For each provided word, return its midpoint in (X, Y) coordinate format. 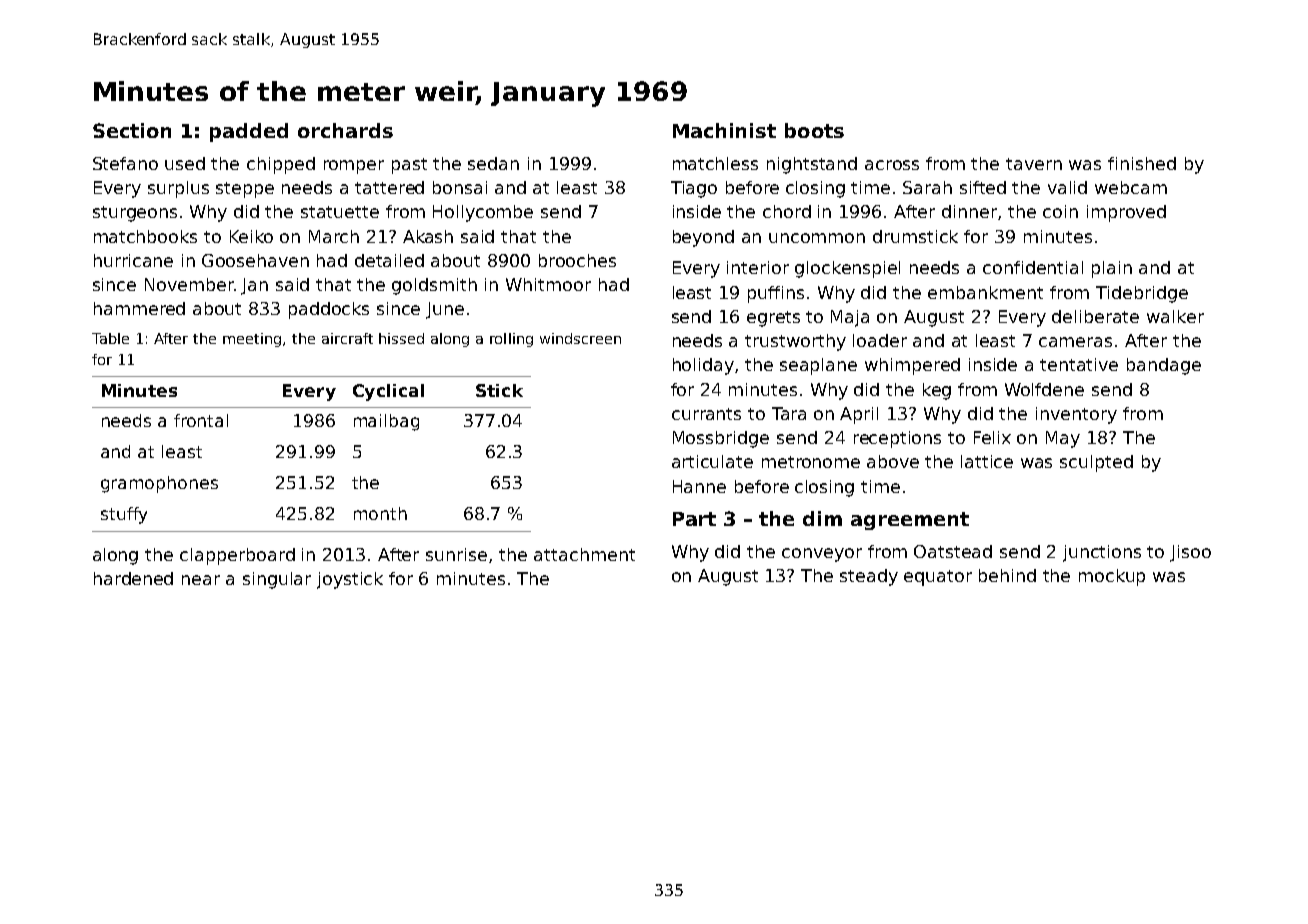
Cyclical (388, 392)
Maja (850, 318)
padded (249, 132)
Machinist (724, 130)
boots (814, 130)
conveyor (822, 555)
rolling (511, 340)
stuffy (124, 515)
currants (706, 414)
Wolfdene (1044, 389)
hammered (139, 308)
